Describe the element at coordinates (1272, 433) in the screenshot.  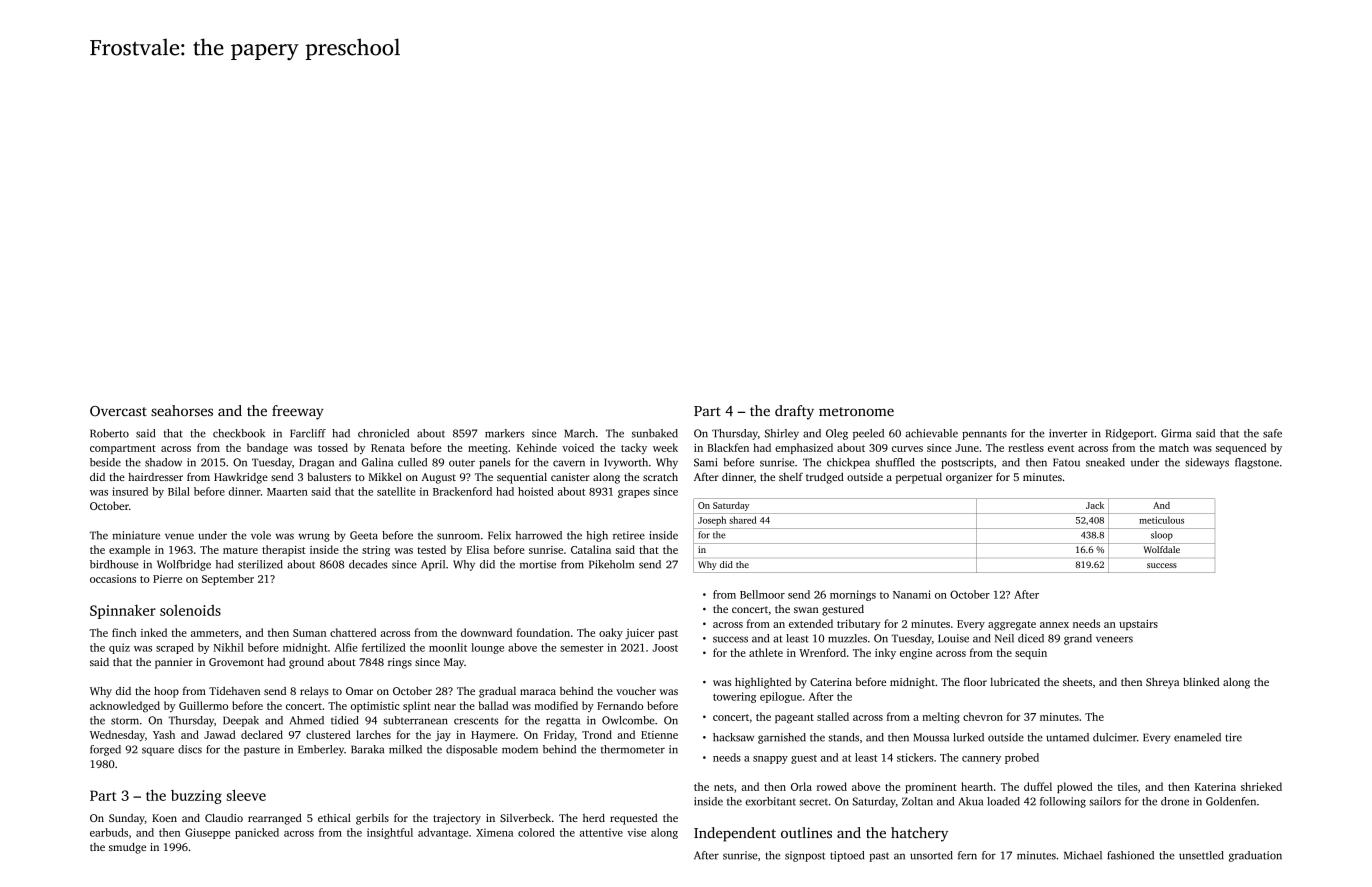
I see `safe` at that location.
